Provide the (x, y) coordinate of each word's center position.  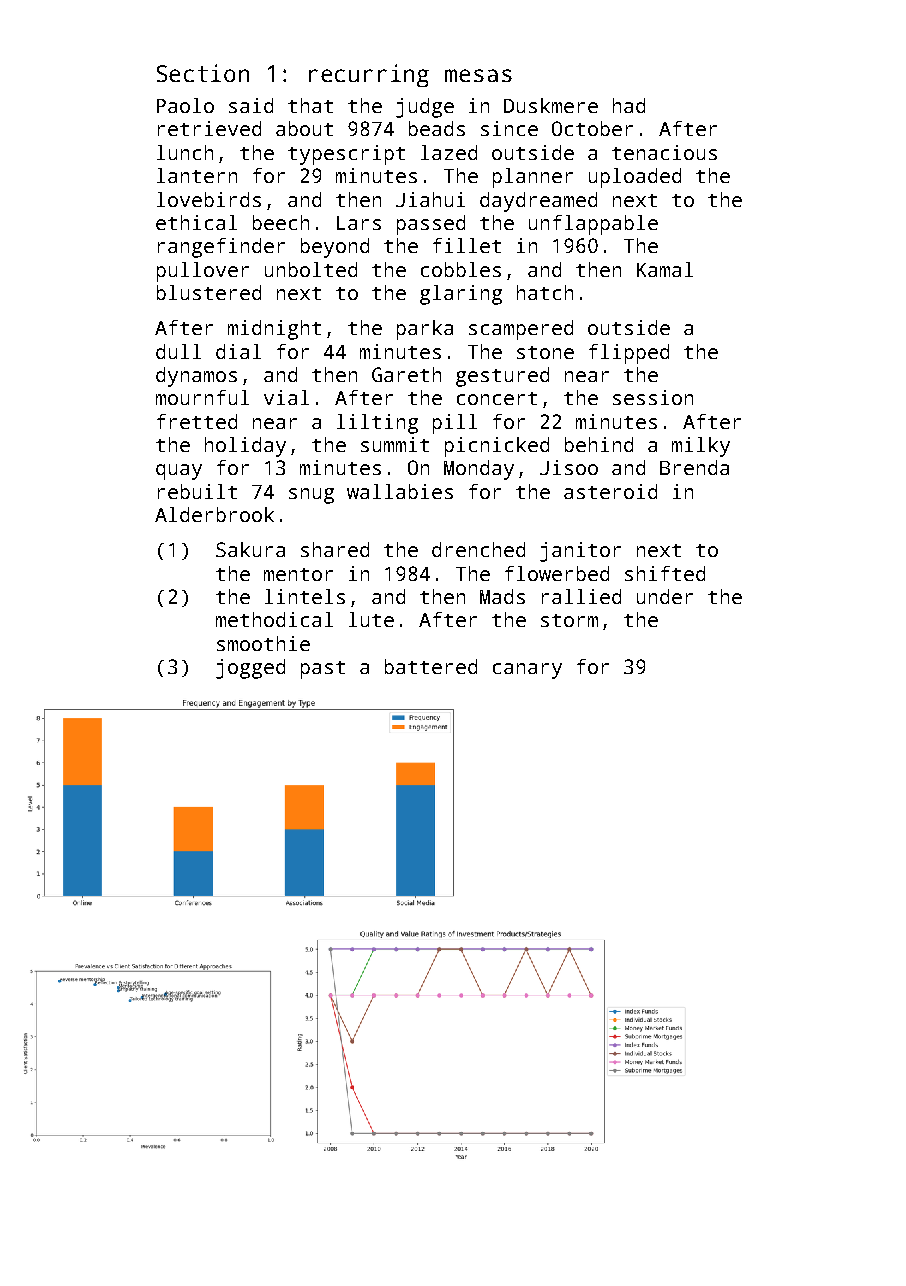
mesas (478, 75)
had (629, 105)
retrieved (209, 128)
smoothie (263, 643)
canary (527, 671)
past (323, 670)
